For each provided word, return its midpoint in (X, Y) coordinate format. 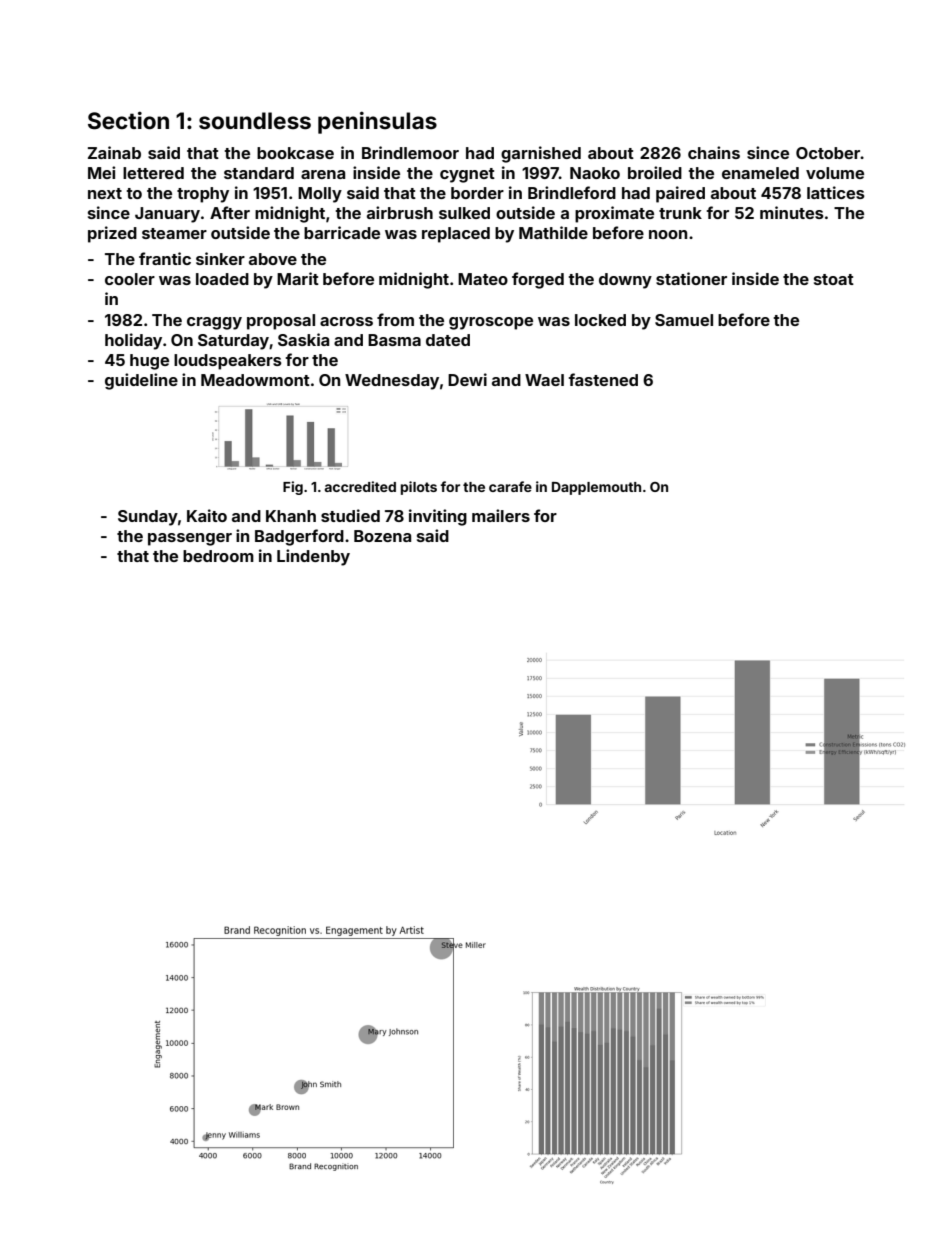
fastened (603, 379)
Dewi (467, 379)
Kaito (207, 515)
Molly (320, 195)
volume (835, 173)
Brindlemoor (410, 152)
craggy (214, 323)
